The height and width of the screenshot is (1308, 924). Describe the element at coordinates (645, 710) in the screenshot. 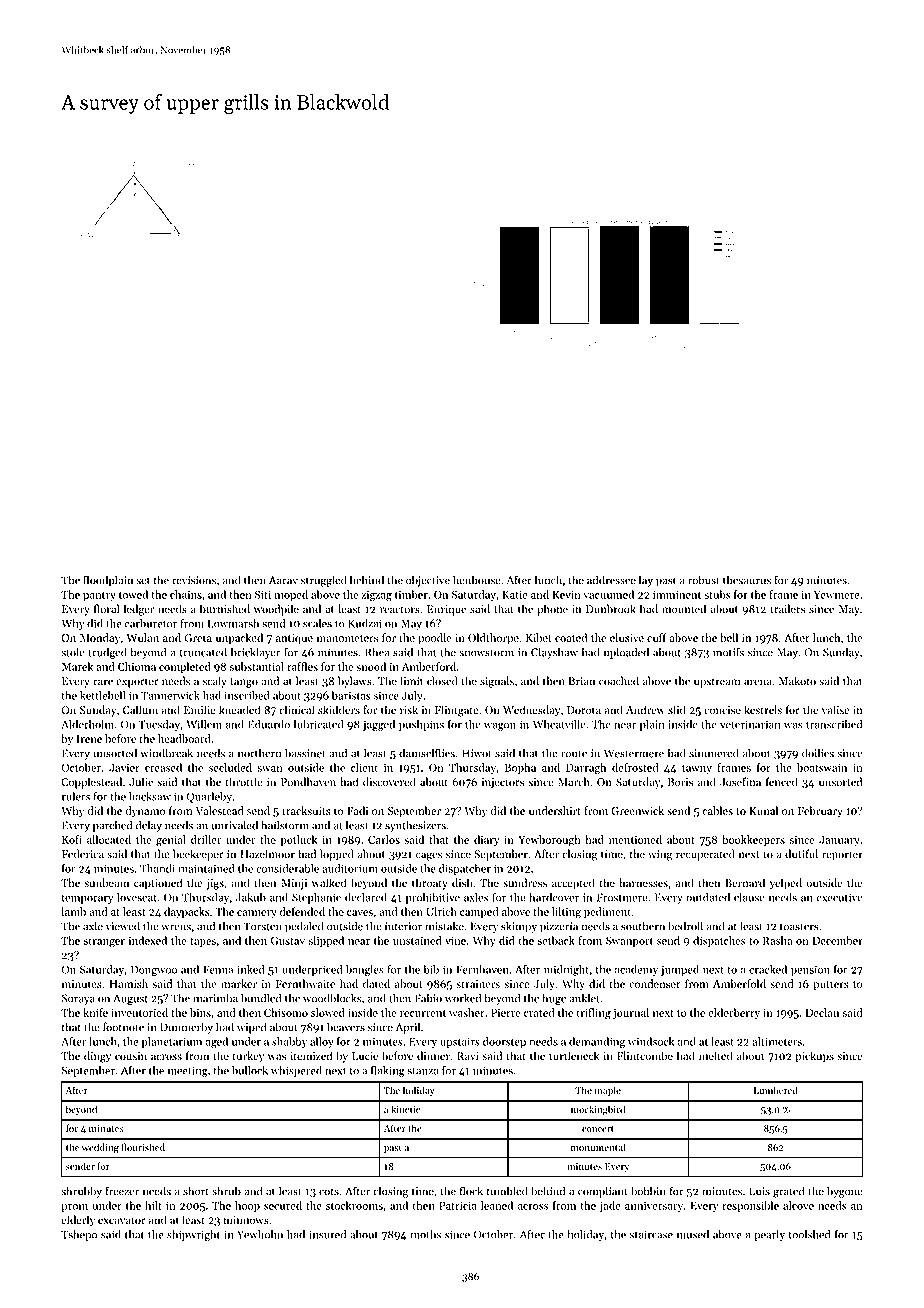

I see `Andrew` at that location.
